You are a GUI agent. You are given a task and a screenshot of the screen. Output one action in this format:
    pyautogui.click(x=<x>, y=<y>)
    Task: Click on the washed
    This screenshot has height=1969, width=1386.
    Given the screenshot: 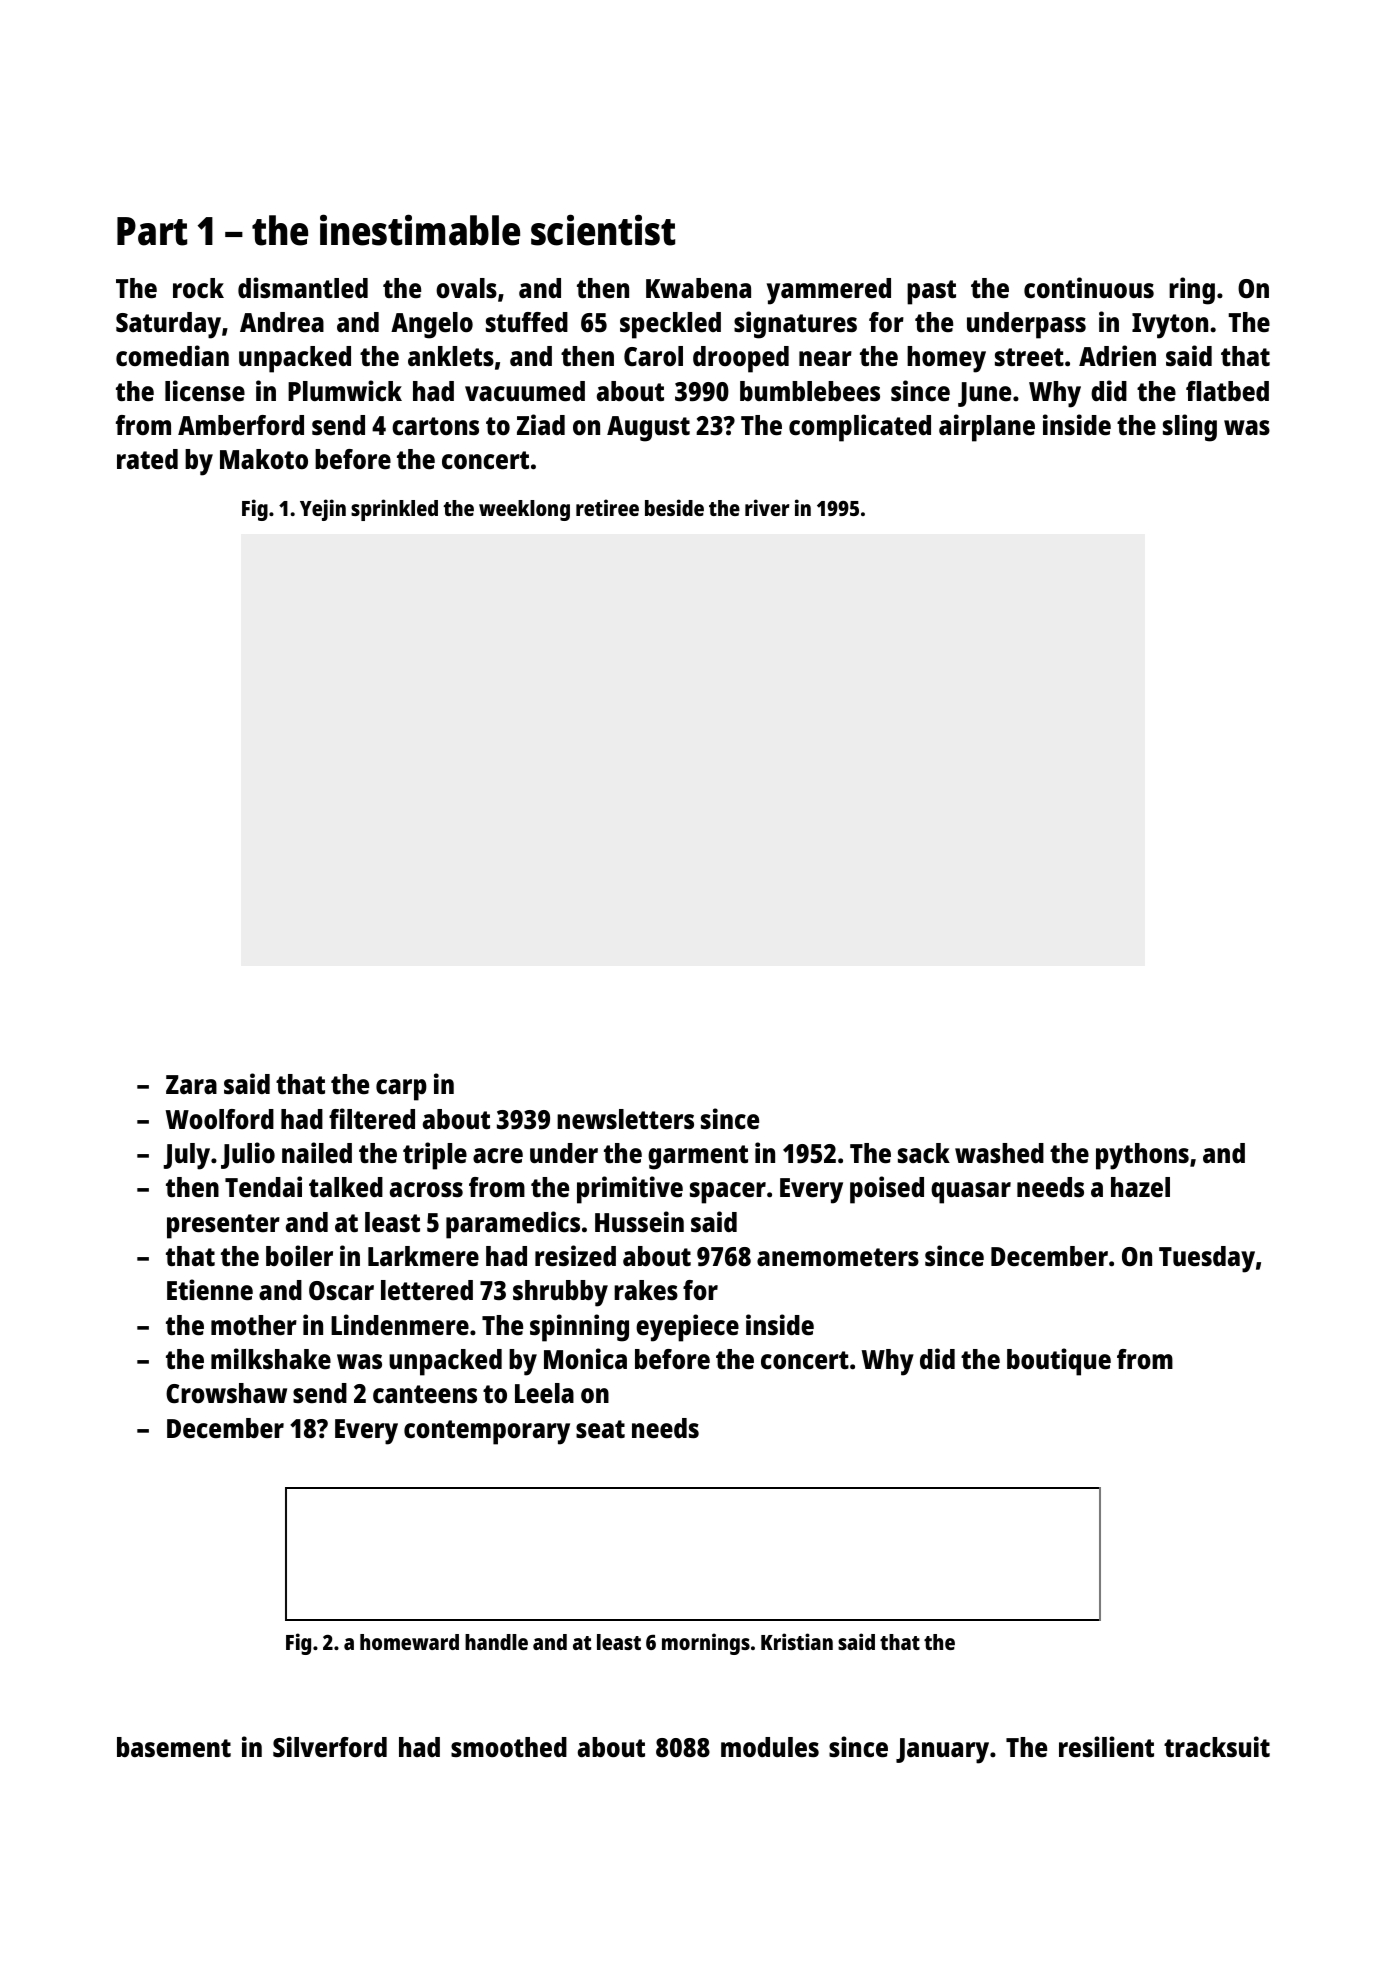 What is the action you would take?
    pyautogui.click(x=999, y=1153)
